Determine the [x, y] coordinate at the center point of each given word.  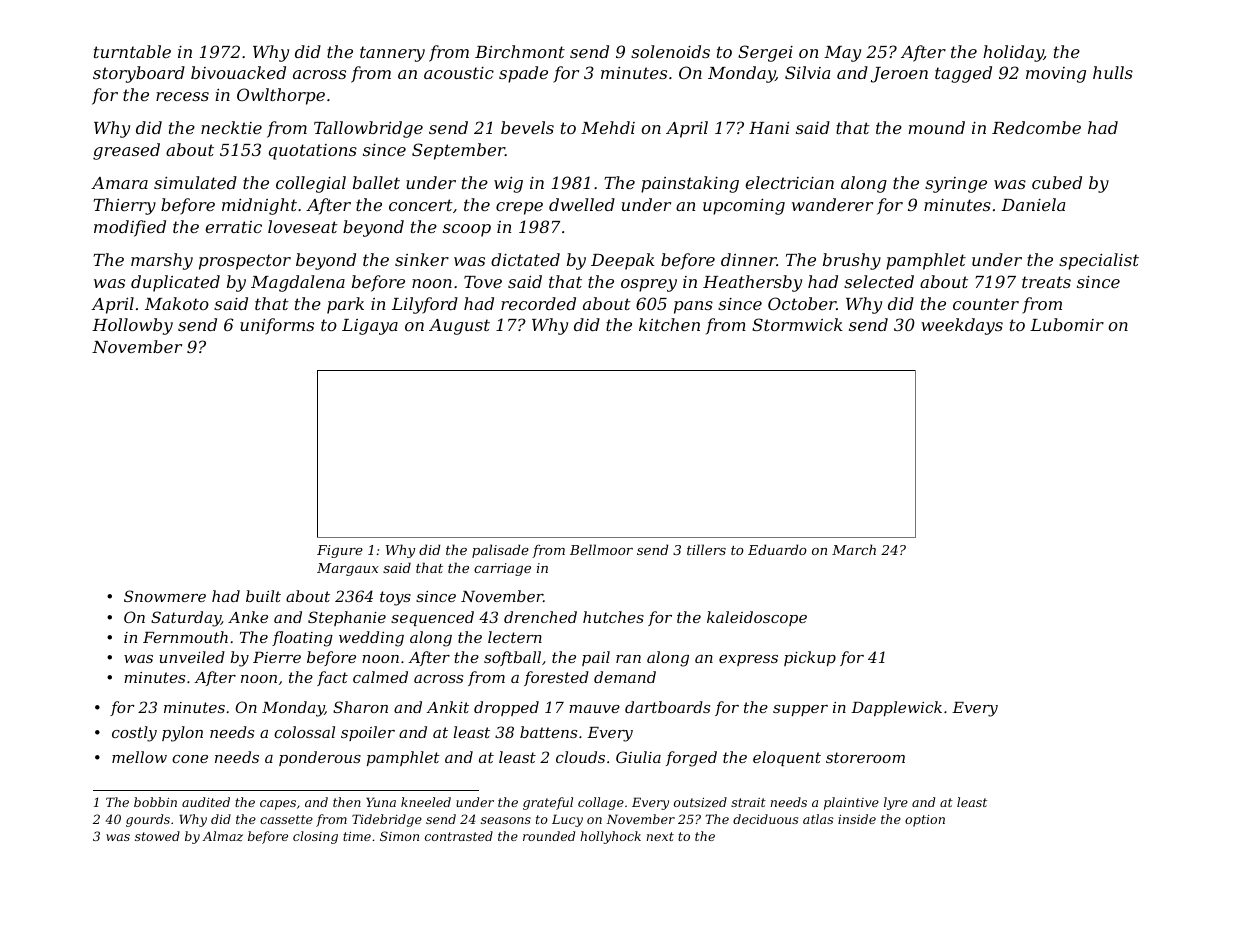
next [660, 836]
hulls [1113, 72]
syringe [956, 185]
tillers [706, 549]
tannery [392, 54]
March [854, 549]
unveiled [192, 657]
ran [628, 659]
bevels [527, 127]
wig [508, 184]
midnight [259, 206]
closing [315, 837]
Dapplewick [896, 708]
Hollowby [132, 326]
